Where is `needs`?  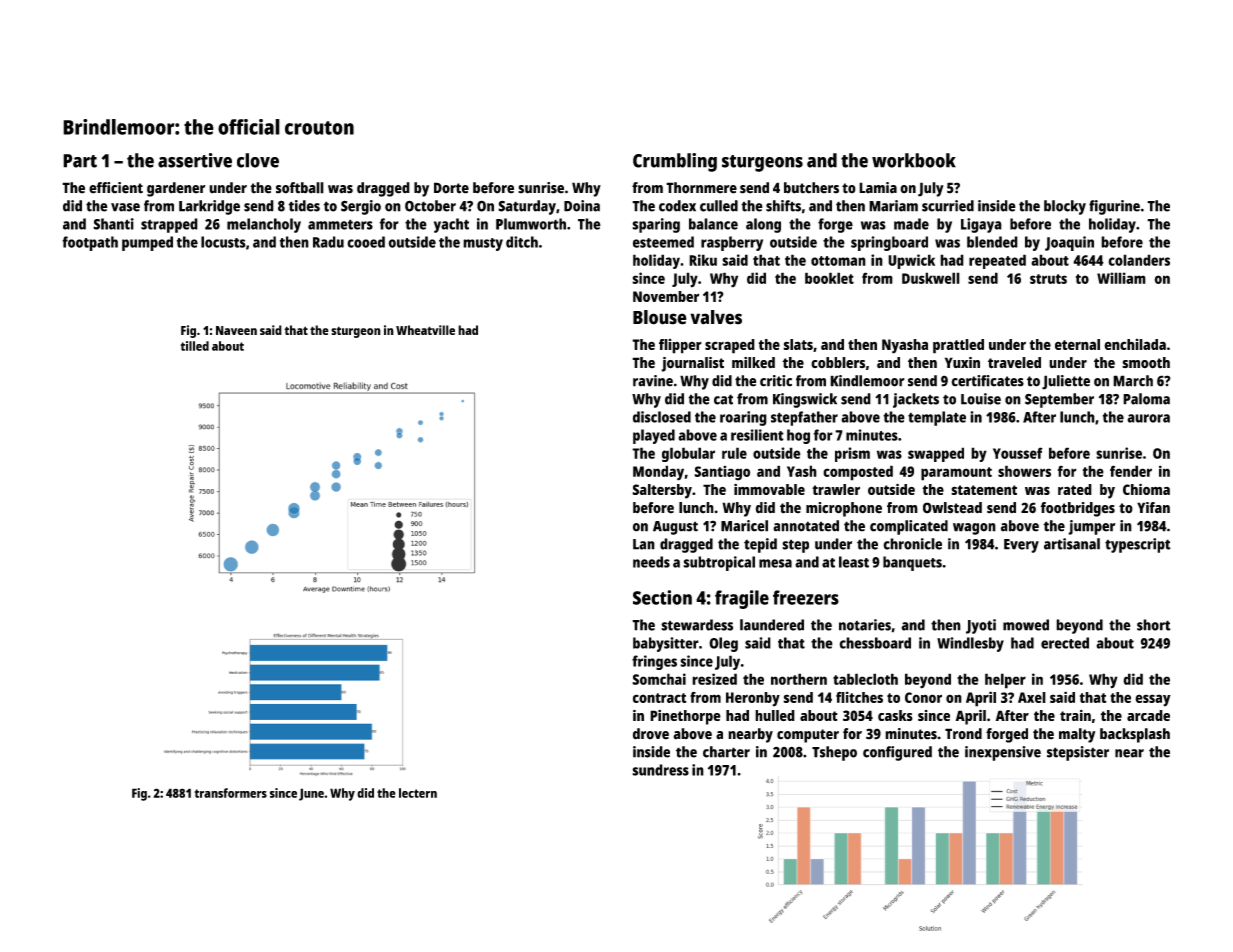 needs is located at coordinates (651, 562).
